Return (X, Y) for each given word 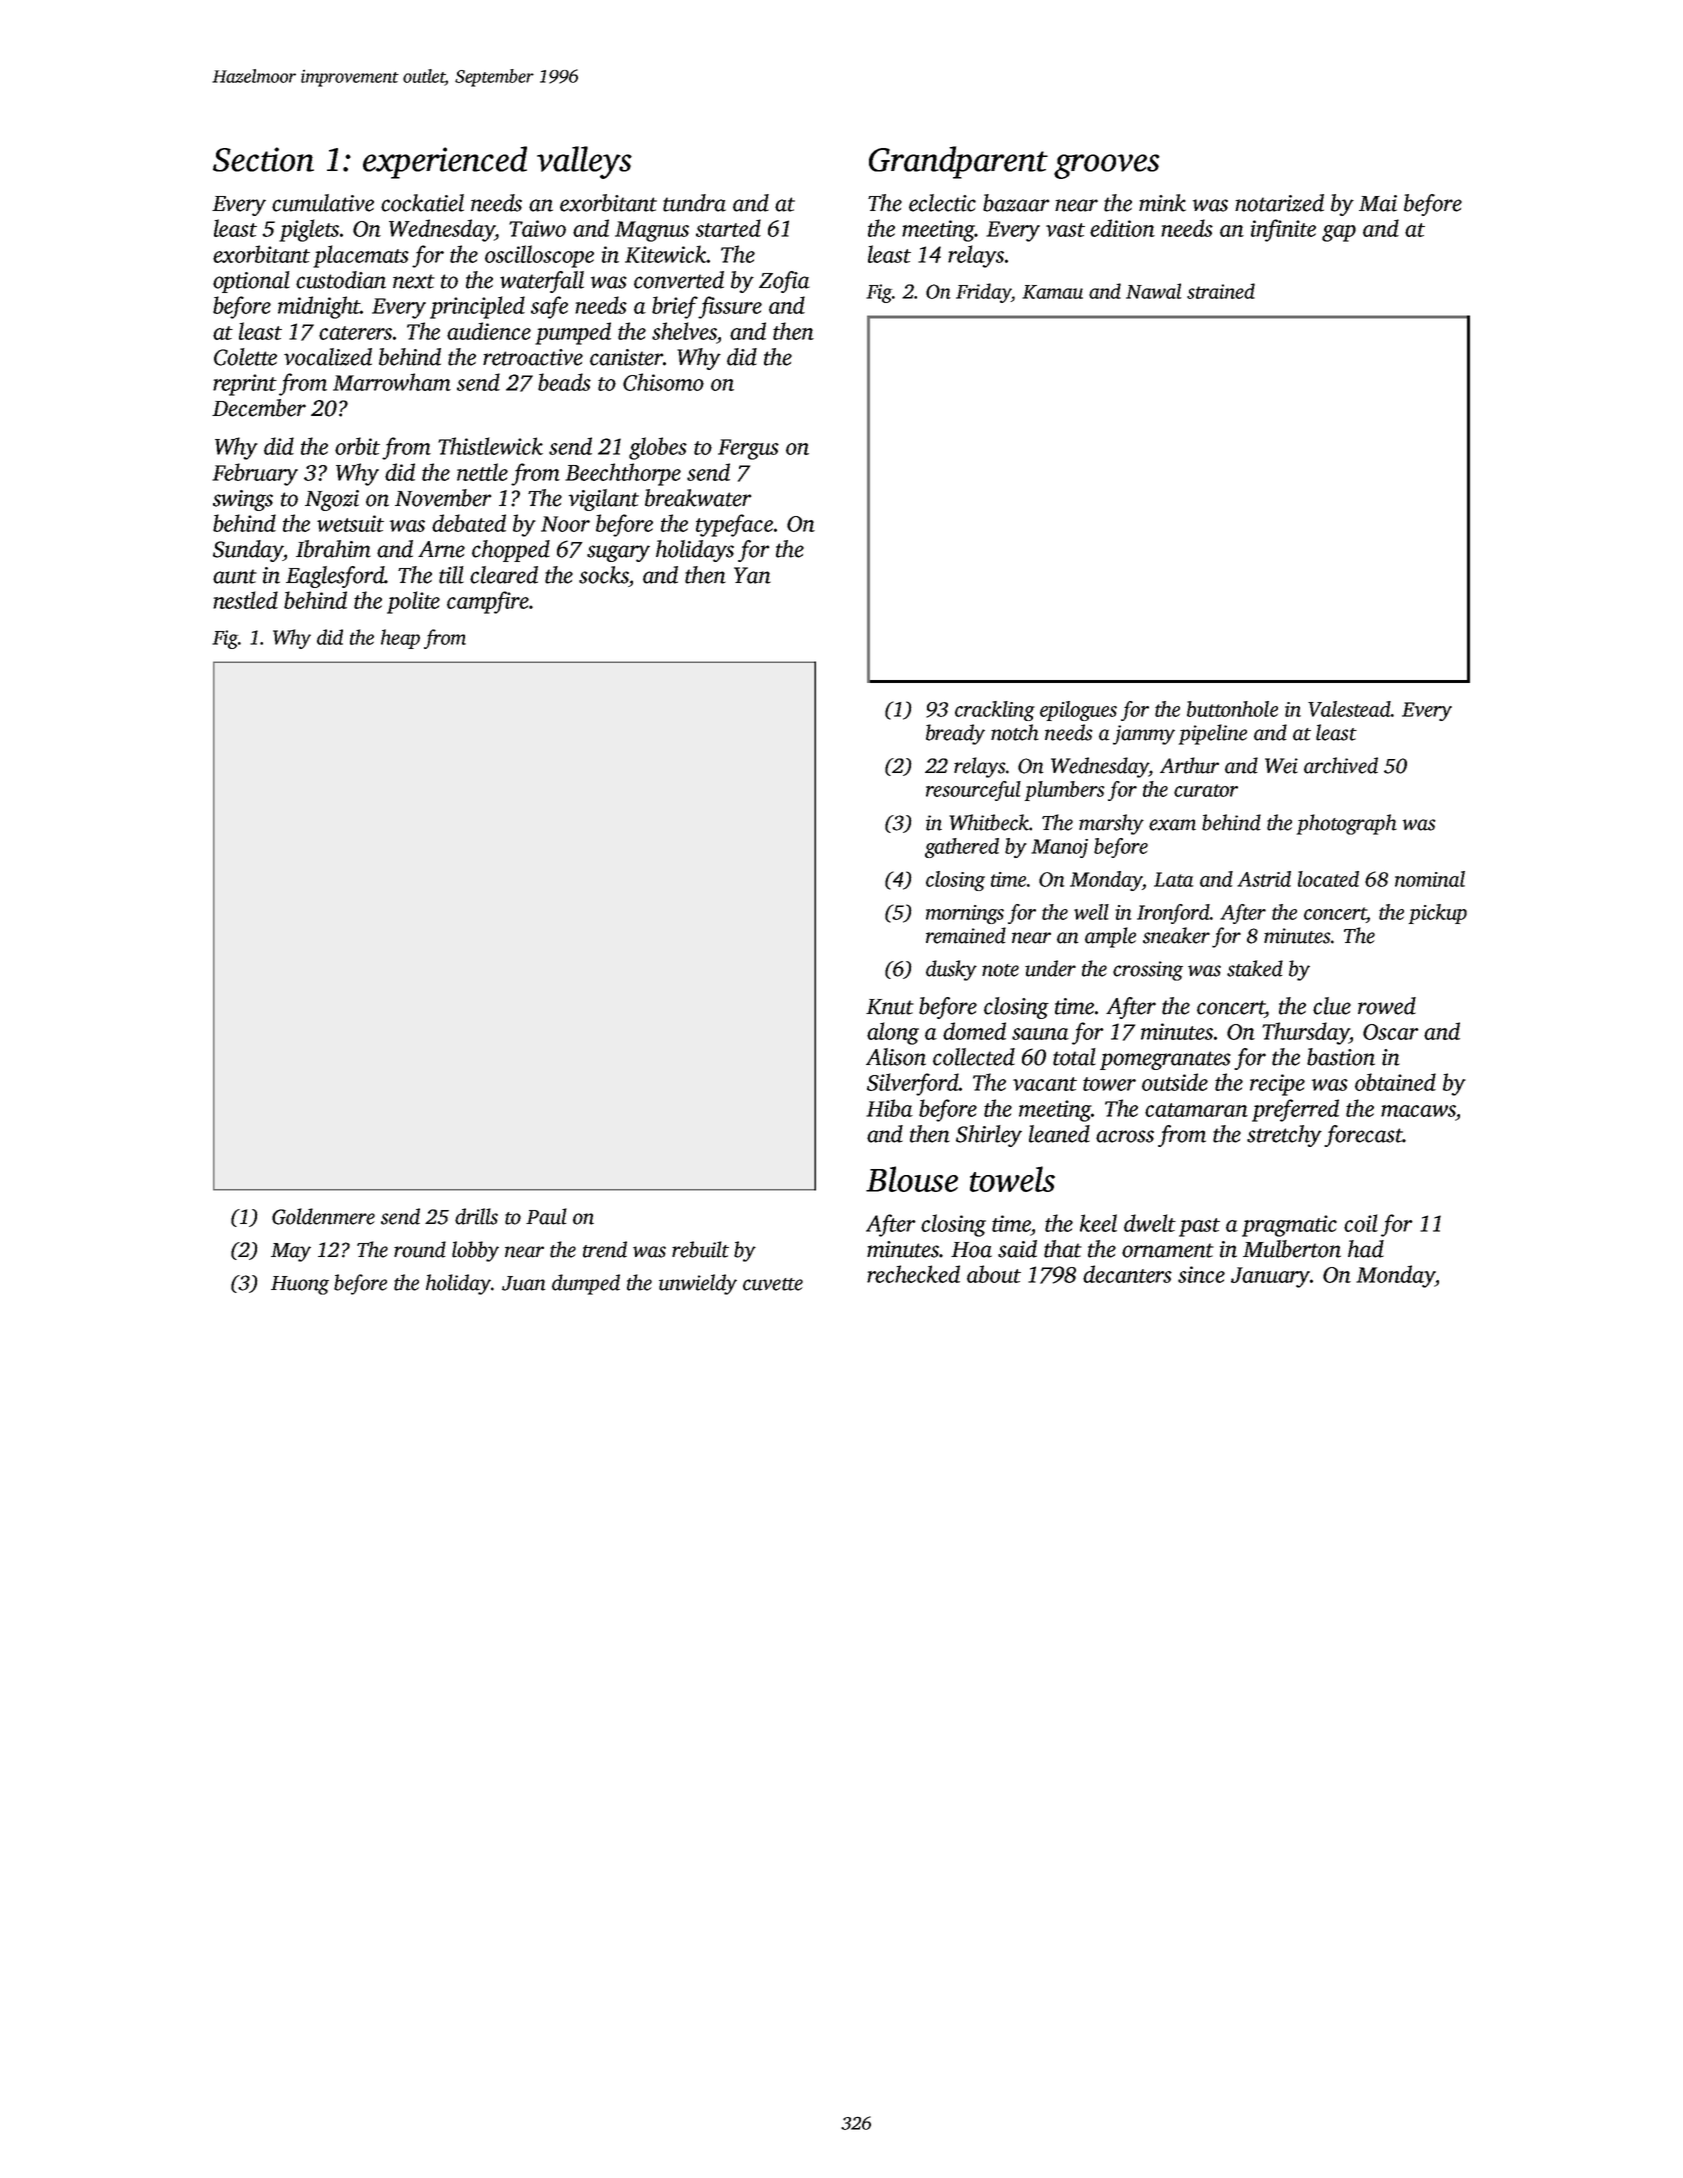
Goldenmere (323, 1216)
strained (1221, 291)
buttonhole (1232, 709)
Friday (983, 293)
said (1017, 1249)
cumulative (323, 203)
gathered (962, 848)
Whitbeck (989, 822)
